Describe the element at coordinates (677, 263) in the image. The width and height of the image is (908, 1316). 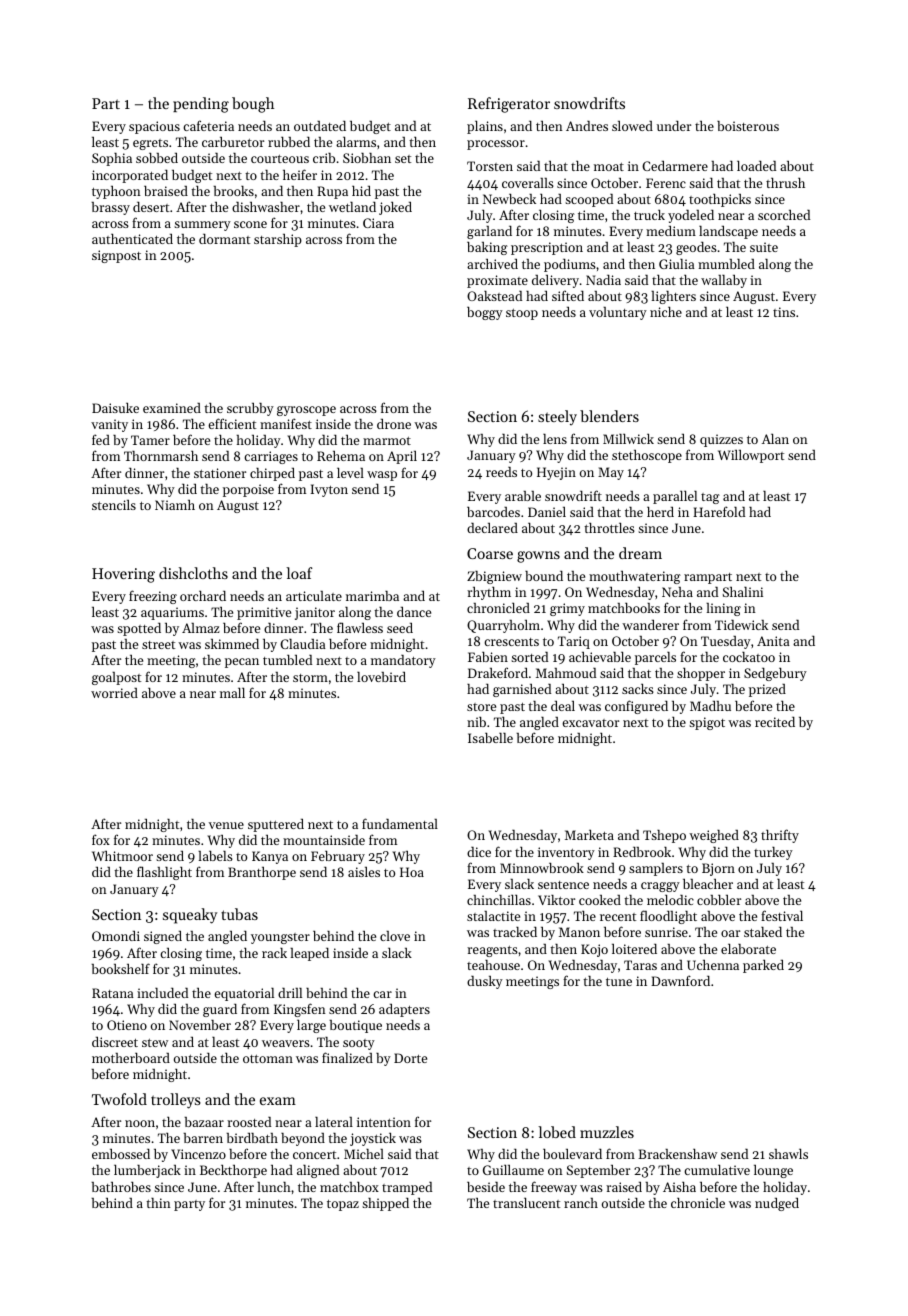
I see `Giulia` at that location.
